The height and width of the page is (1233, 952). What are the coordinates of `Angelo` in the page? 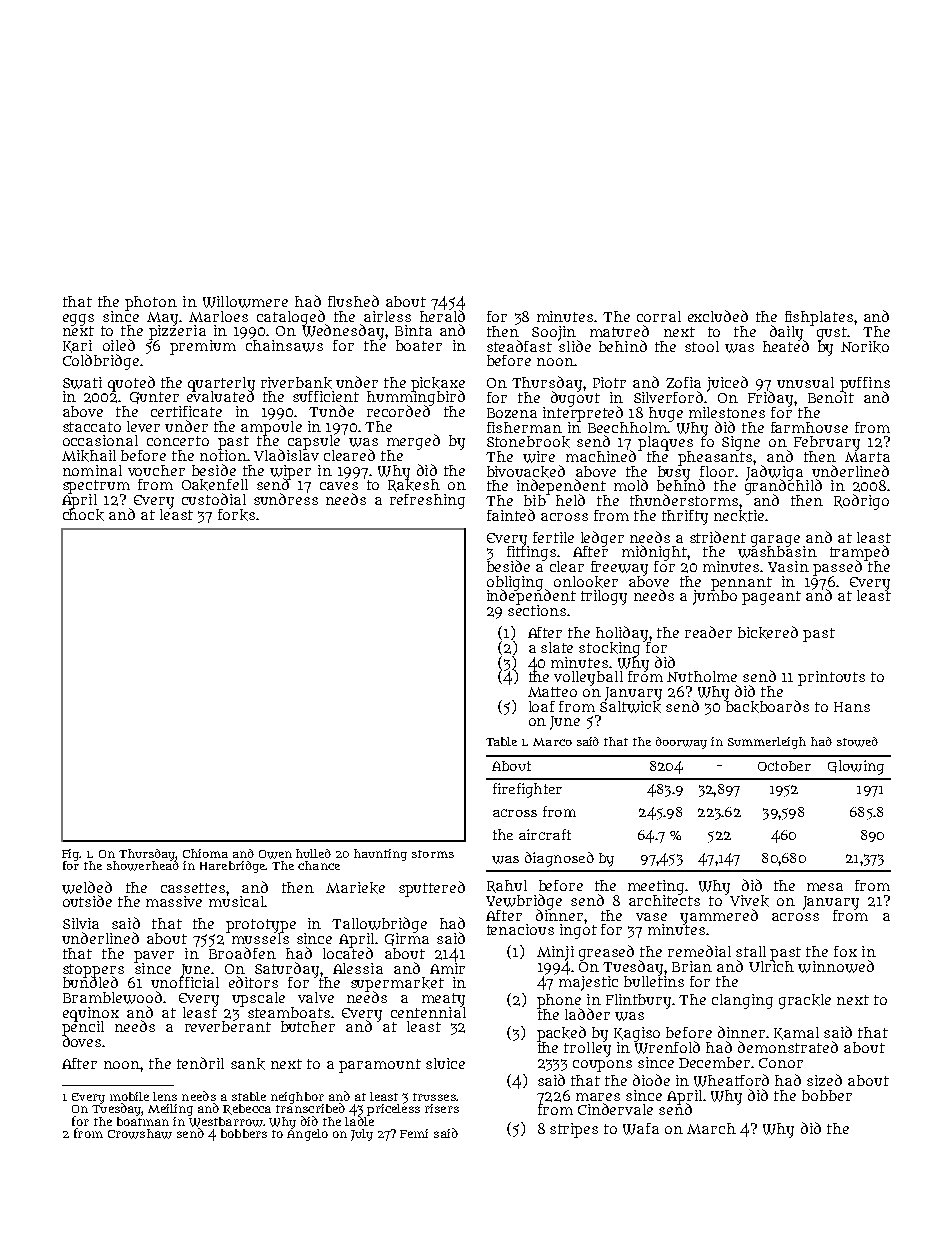 It's located at (307, 1135).
